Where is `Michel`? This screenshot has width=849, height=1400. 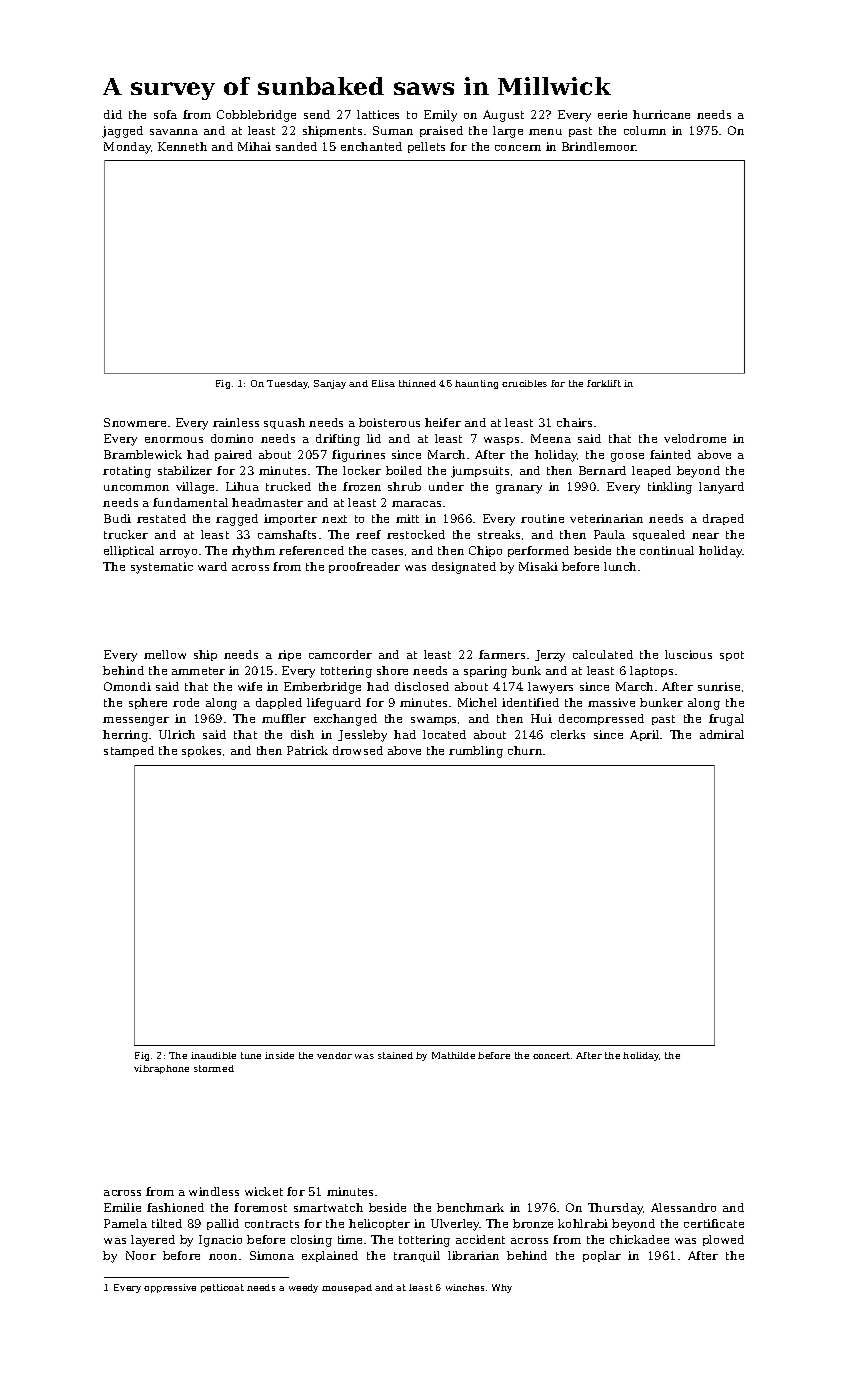 Michel is located at coordinates (477, 702).
